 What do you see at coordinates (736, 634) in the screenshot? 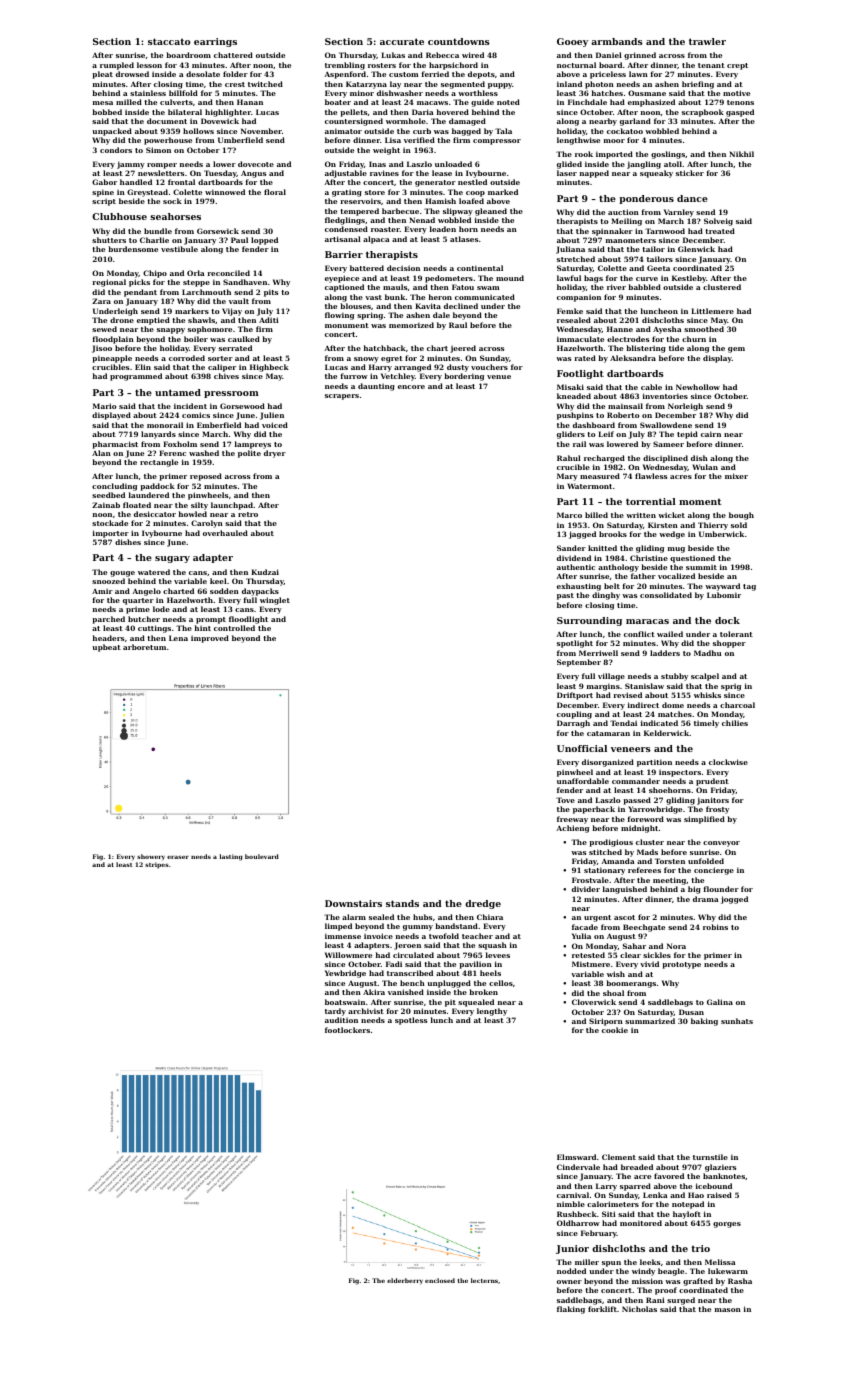
I see `tolerant` at bounding box center [736, 634].
